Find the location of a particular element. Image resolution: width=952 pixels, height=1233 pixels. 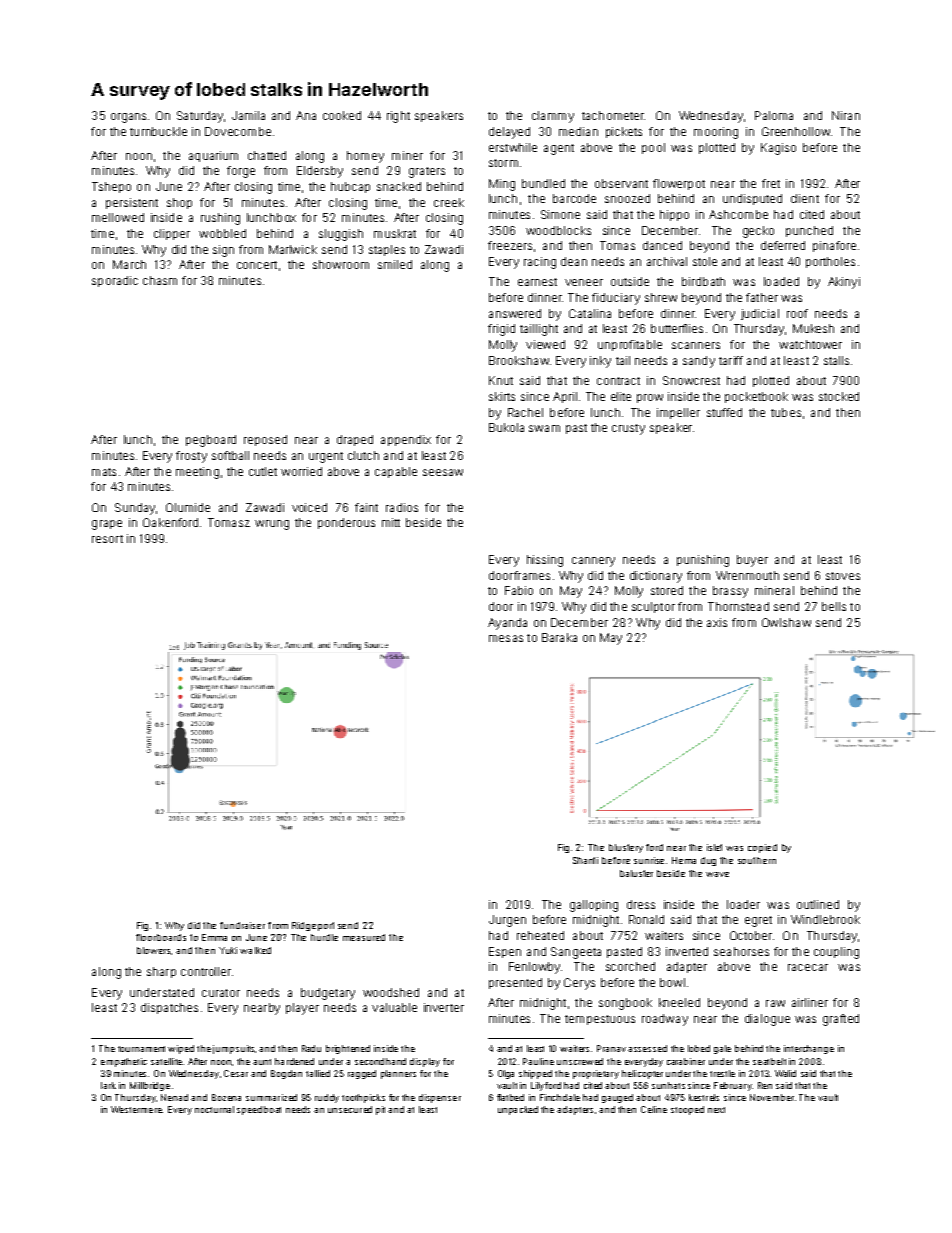

copied is located at coordinates (762, 848).
